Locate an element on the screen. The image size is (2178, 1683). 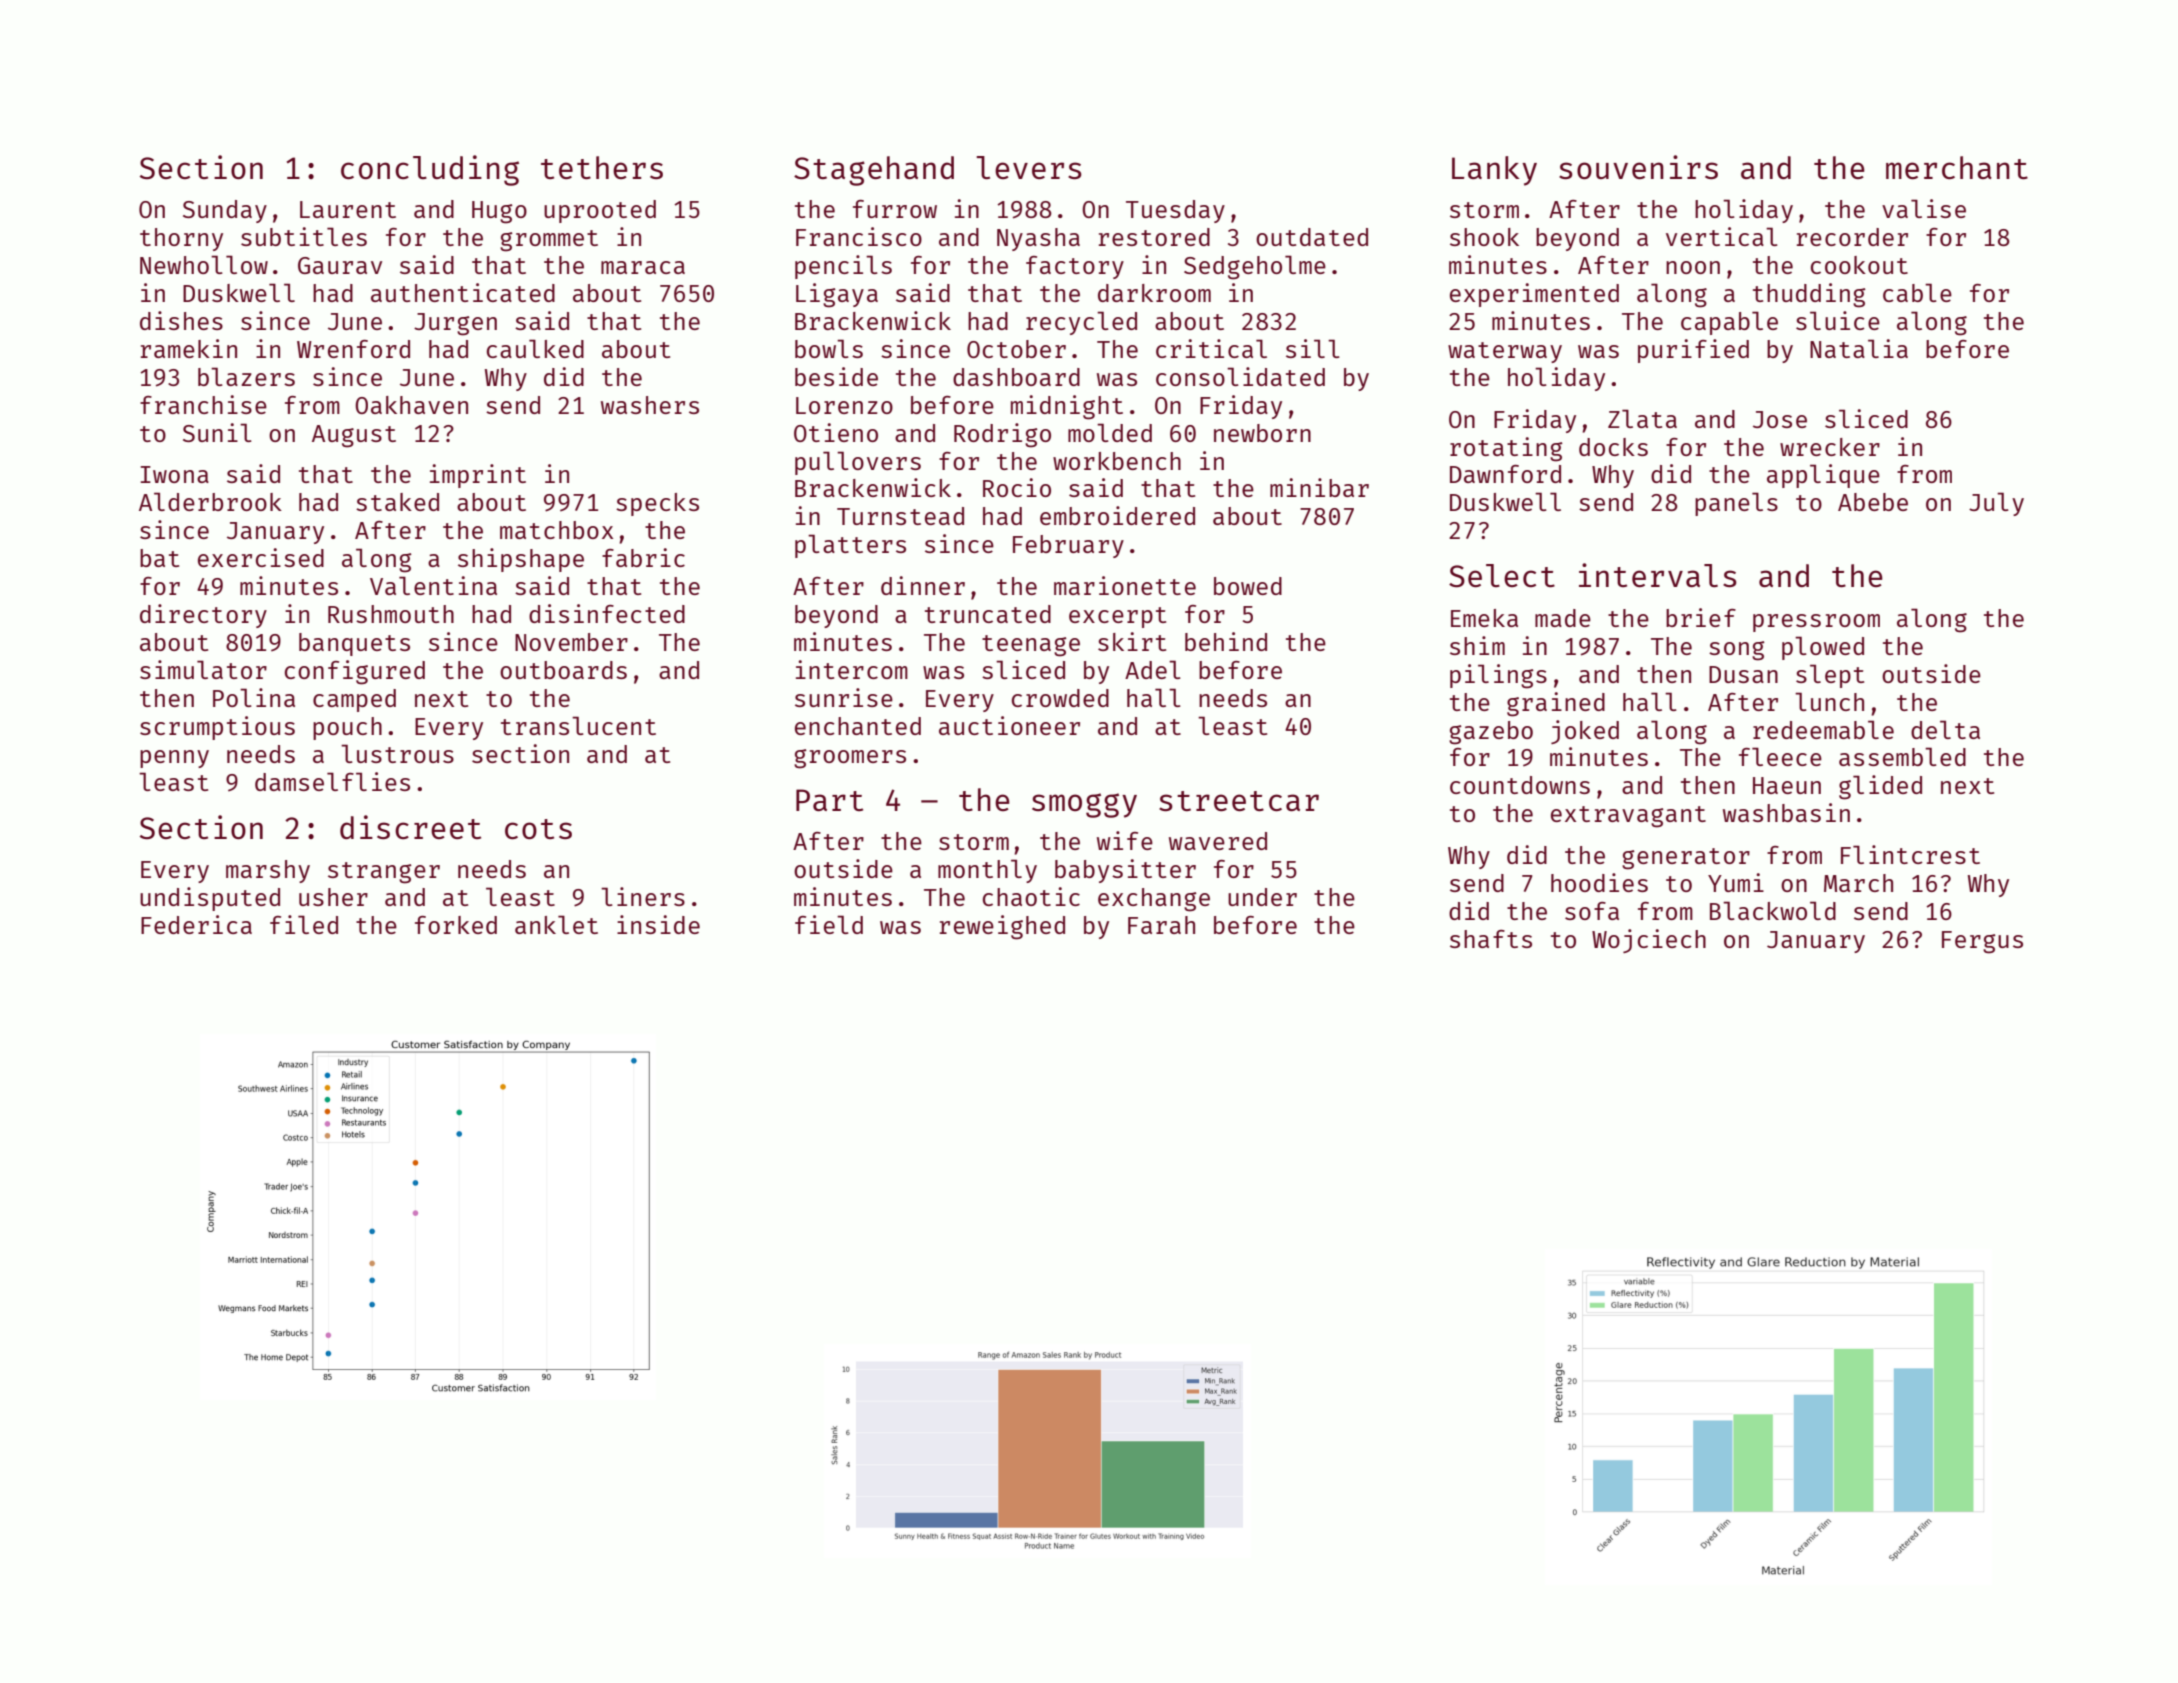
pressroom is located at coordinates (1816, 623).
